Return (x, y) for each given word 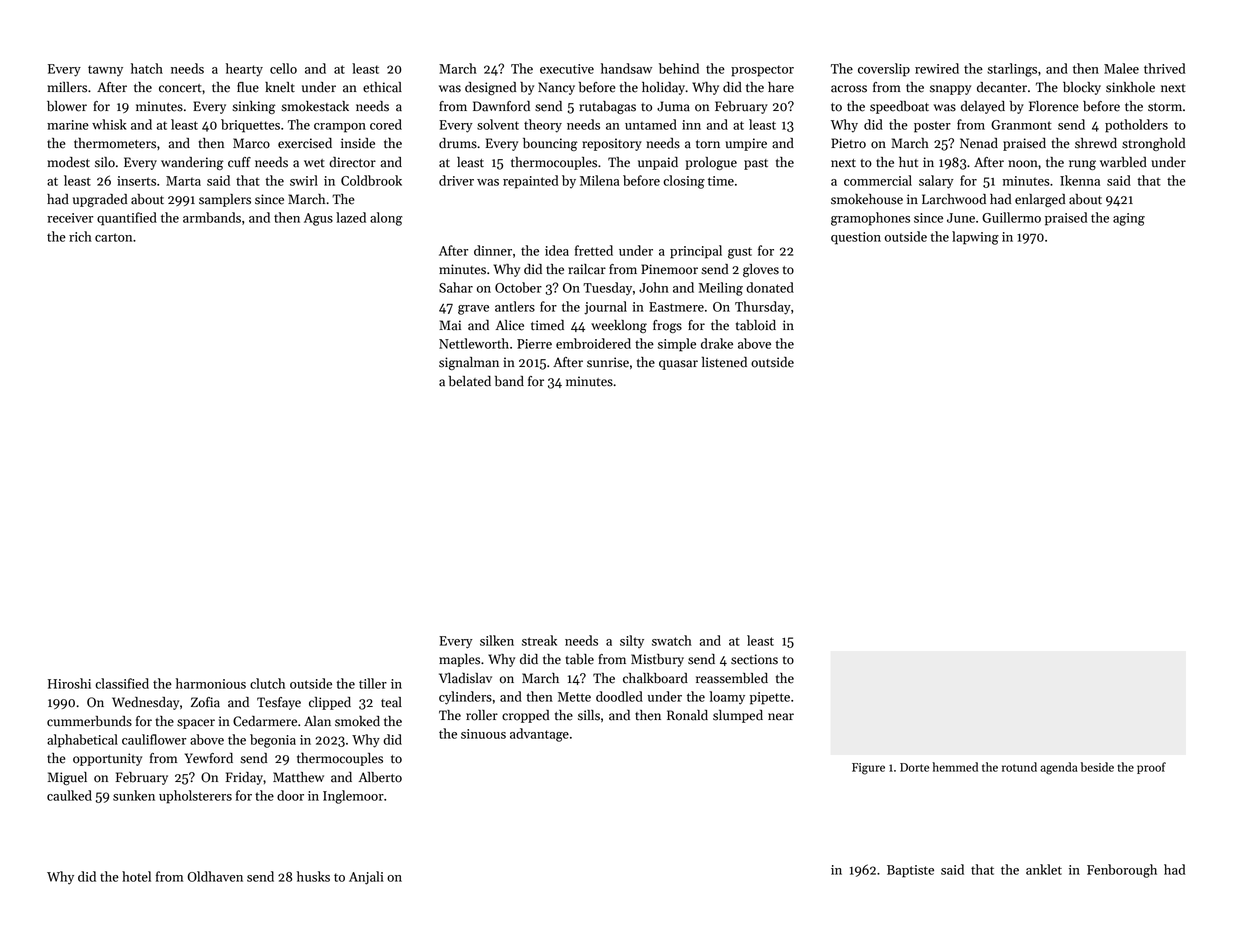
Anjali (366, 878)
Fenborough (1122, 871)
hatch (147, 68)
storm (1165, 107)
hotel (136, 876)
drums (458, 143)
